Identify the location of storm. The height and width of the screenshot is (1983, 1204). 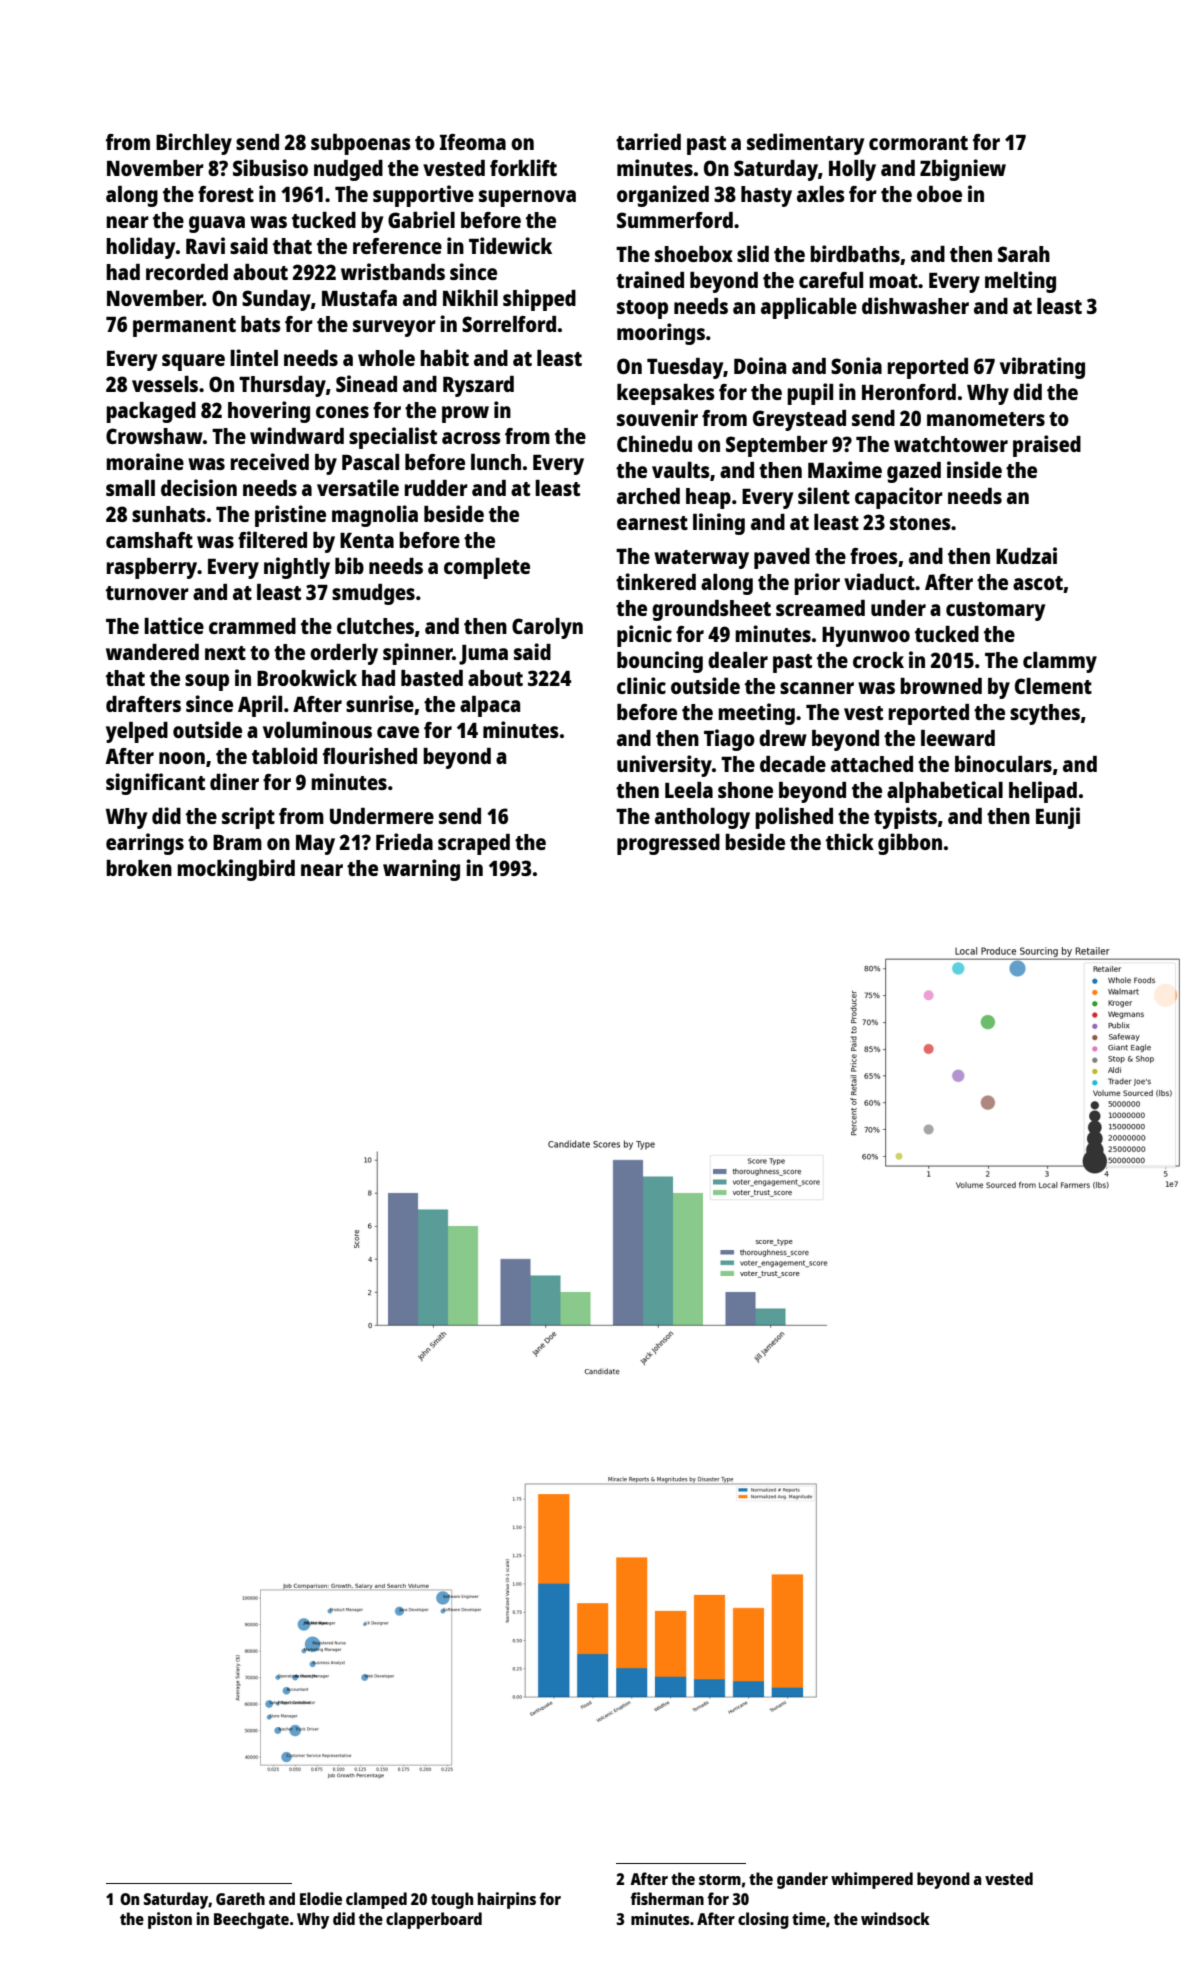
(720, 1879).
